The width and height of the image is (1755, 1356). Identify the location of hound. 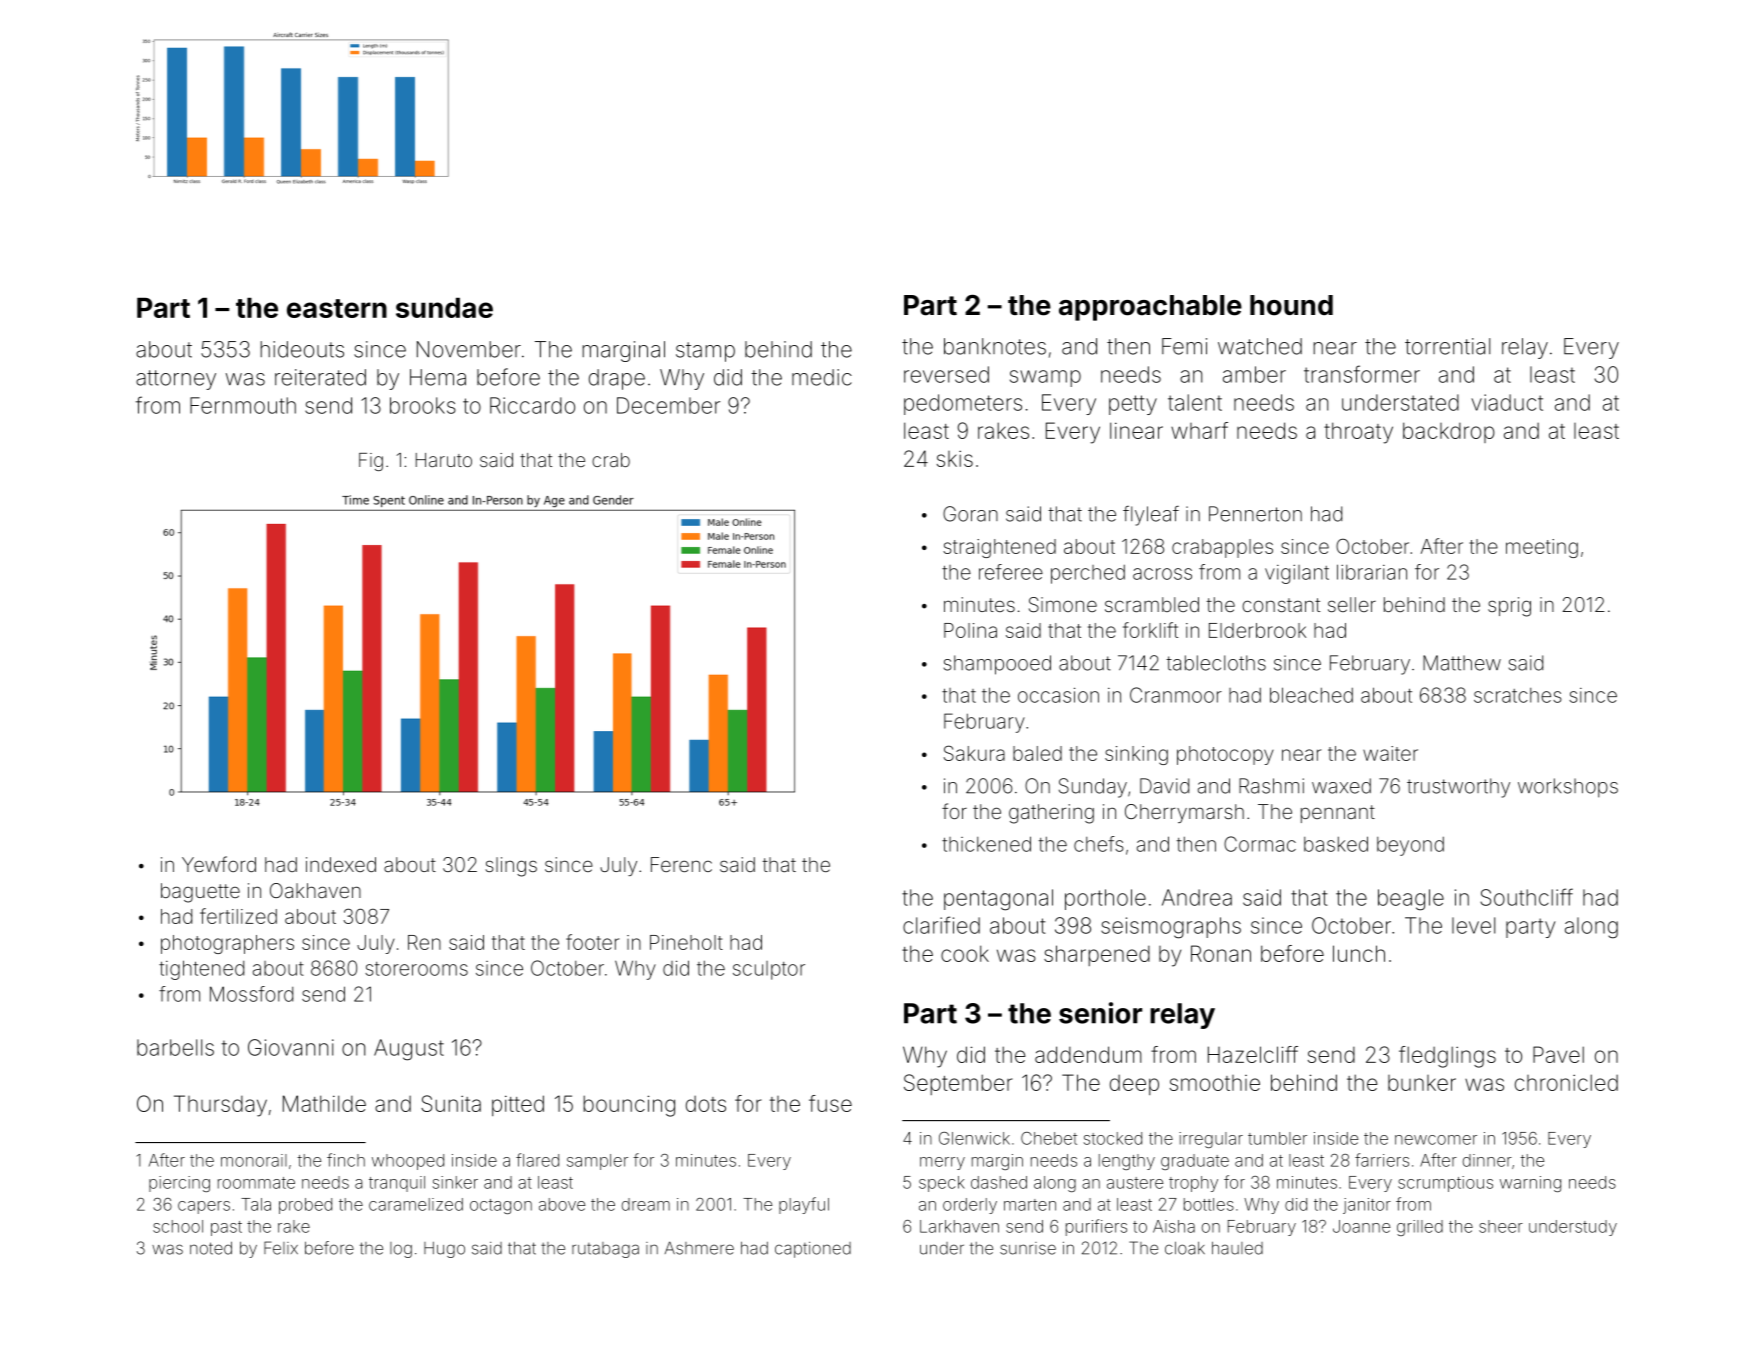
(1291, 305).
